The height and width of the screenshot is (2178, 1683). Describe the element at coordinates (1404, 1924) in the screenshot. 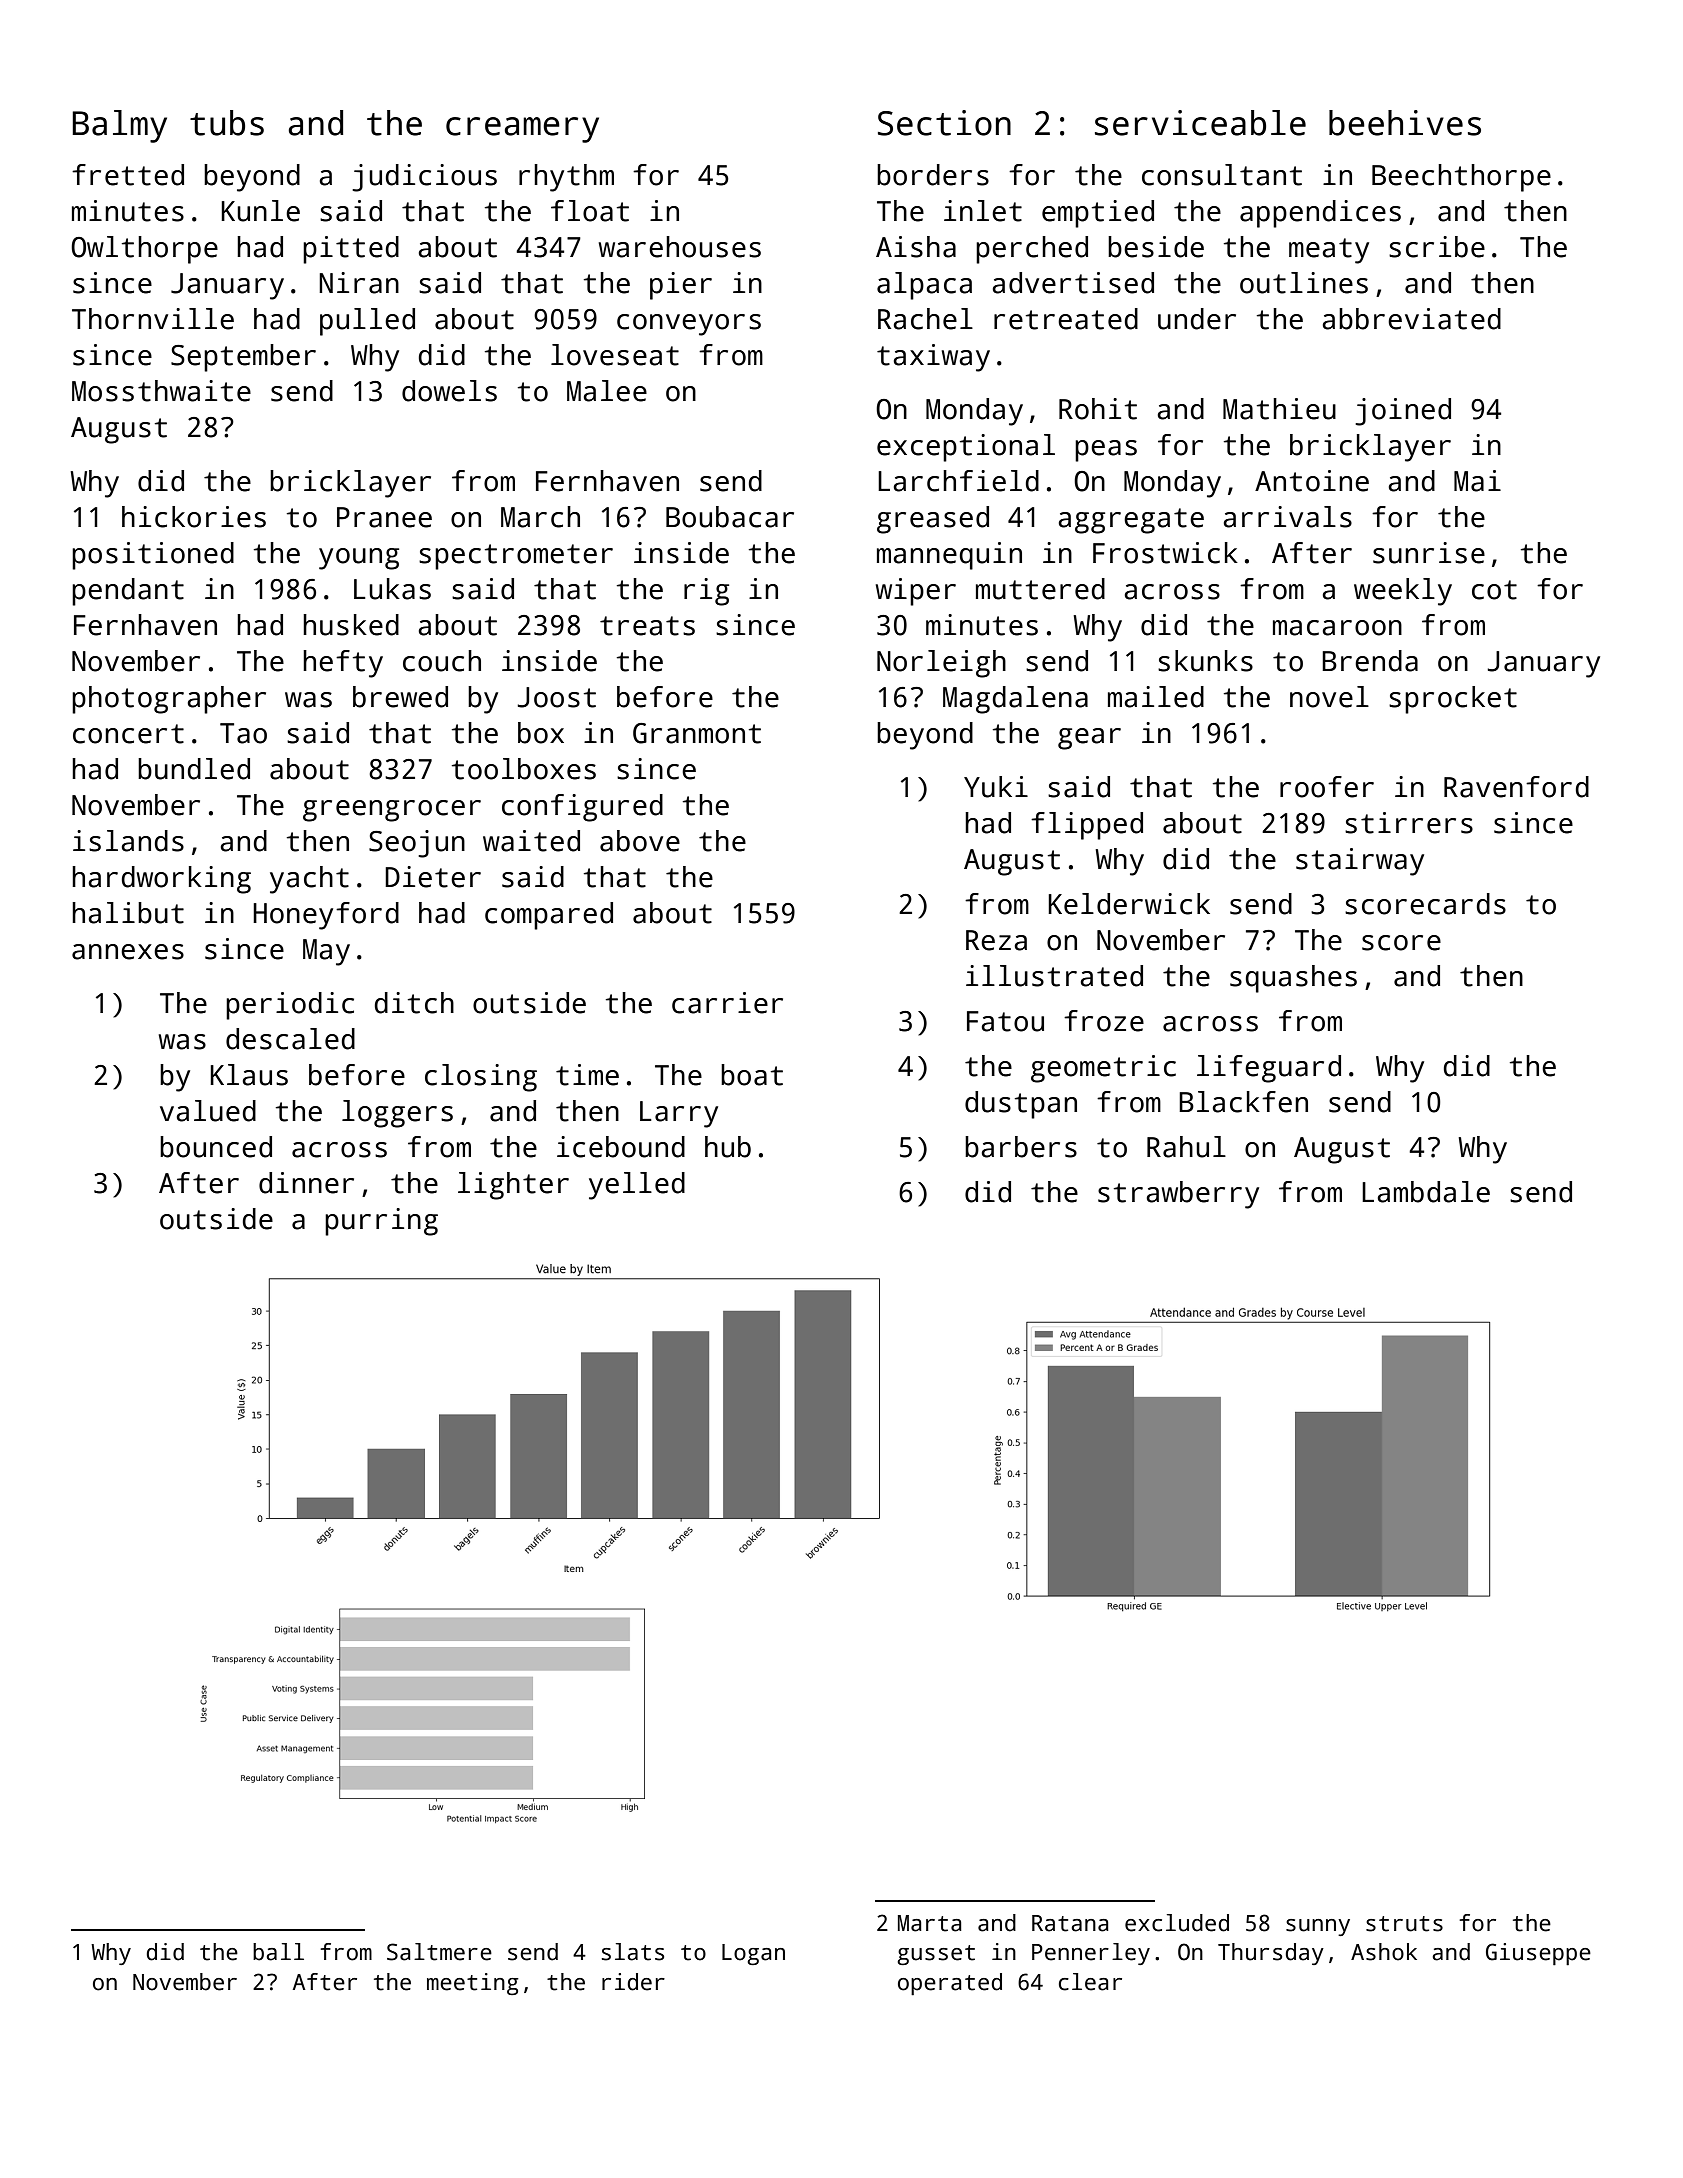

I see `struts` at that location.
